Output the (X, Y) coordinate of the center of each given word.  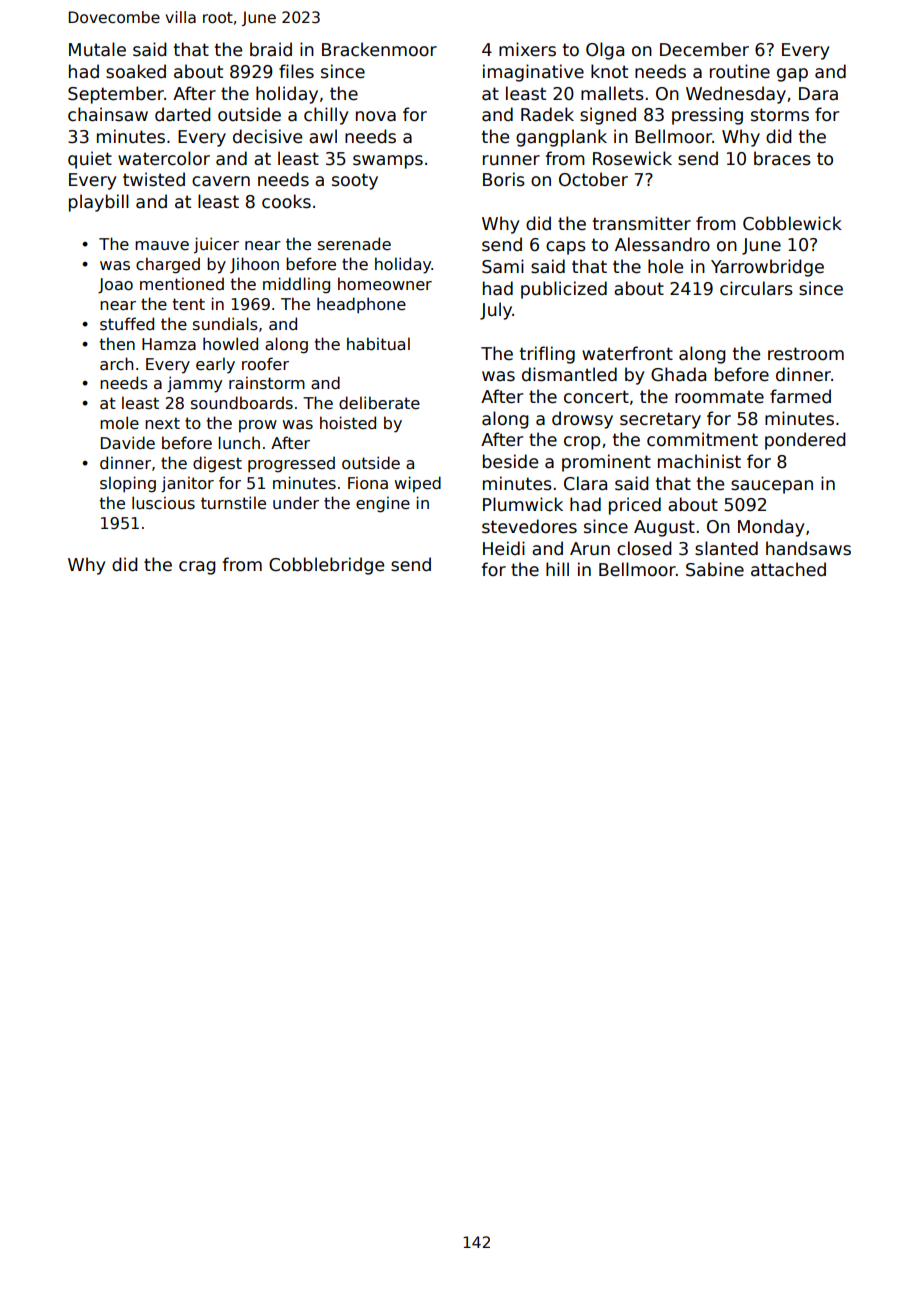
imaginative (533, 73)
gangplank (561, 138)
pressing (707, 116)
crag (197, 568)
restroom (806, 354)
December (704, 49)
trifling (547, 355)
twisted (154, 179)
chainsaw (108, 114)
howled (230, 343)
